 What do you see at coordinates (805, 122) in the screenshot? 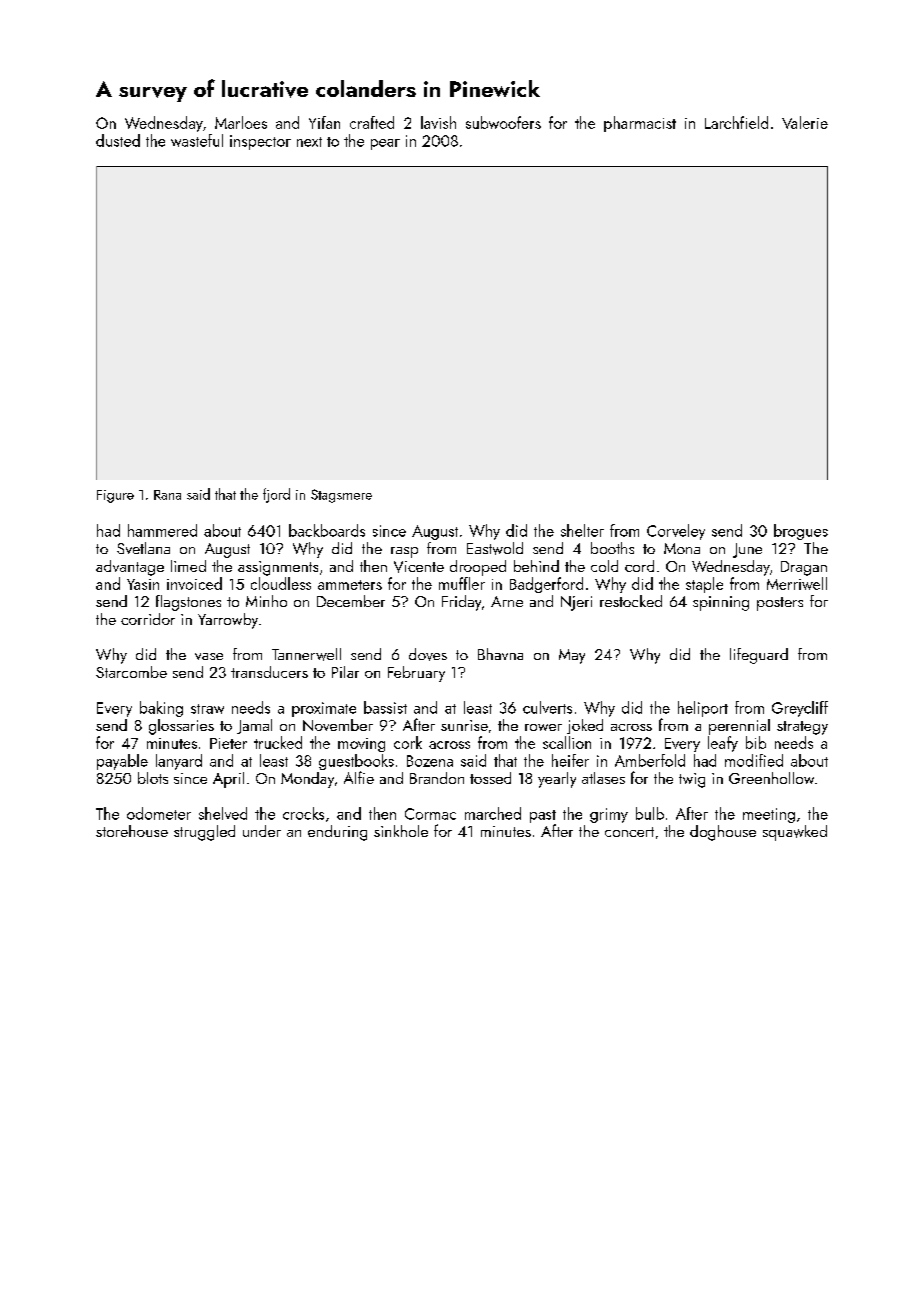
I see `Valerie` at bounding box center [805, 122].
